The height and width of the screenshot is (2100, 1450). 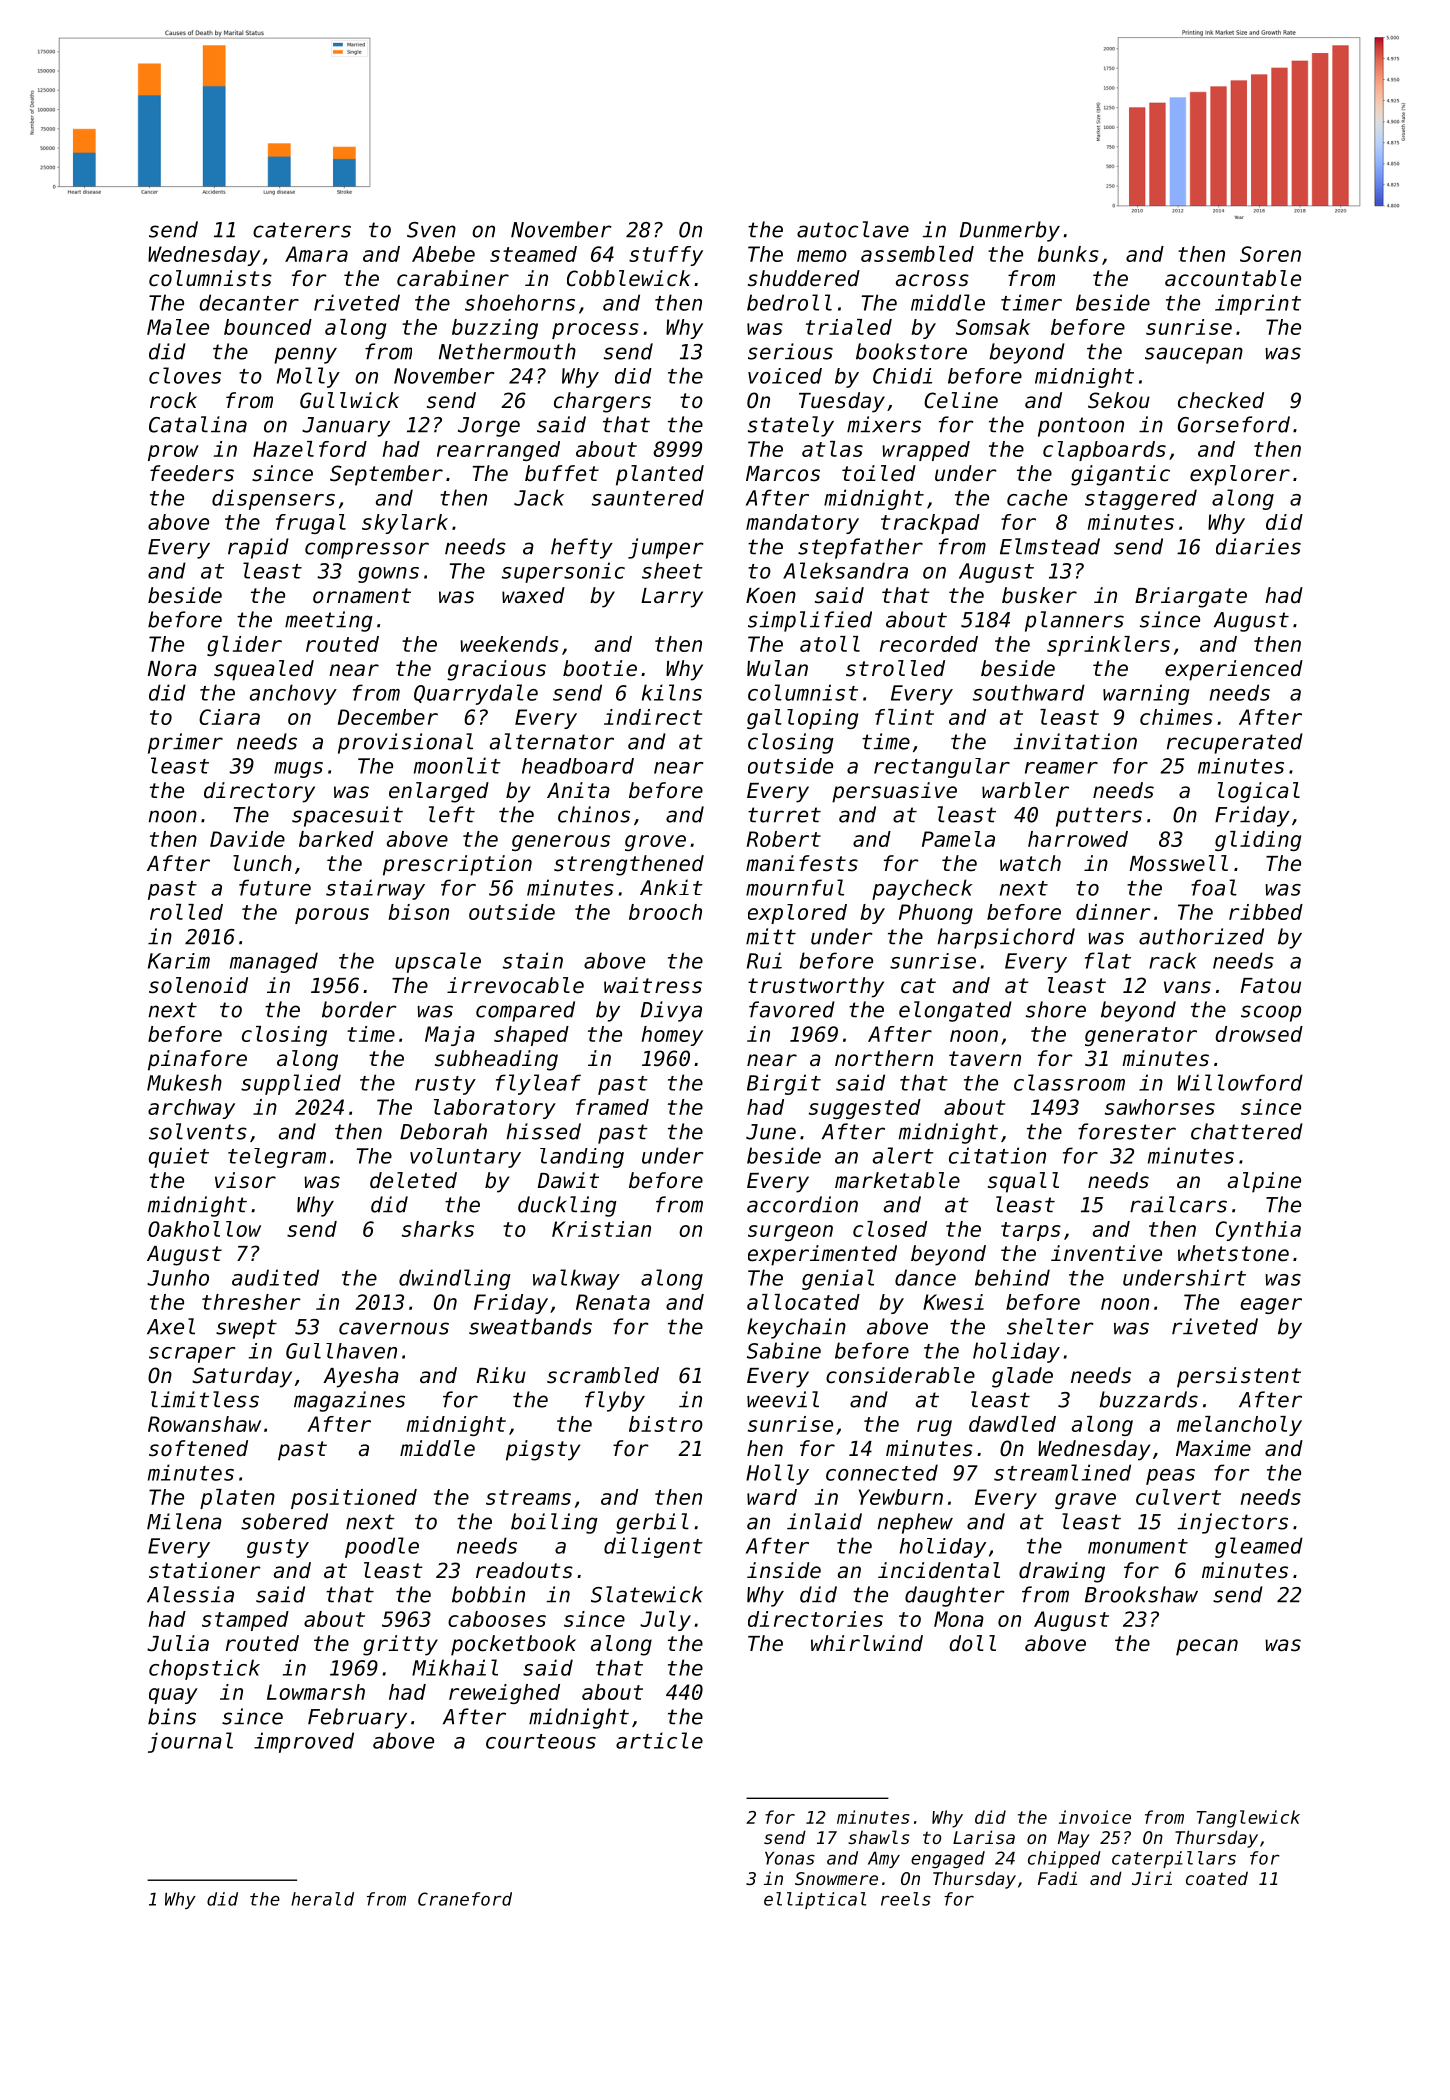 What do you see at coordinates (601, 1229) in the screenshot?
I see `Kristian` at bounding box center [601, 1229].
